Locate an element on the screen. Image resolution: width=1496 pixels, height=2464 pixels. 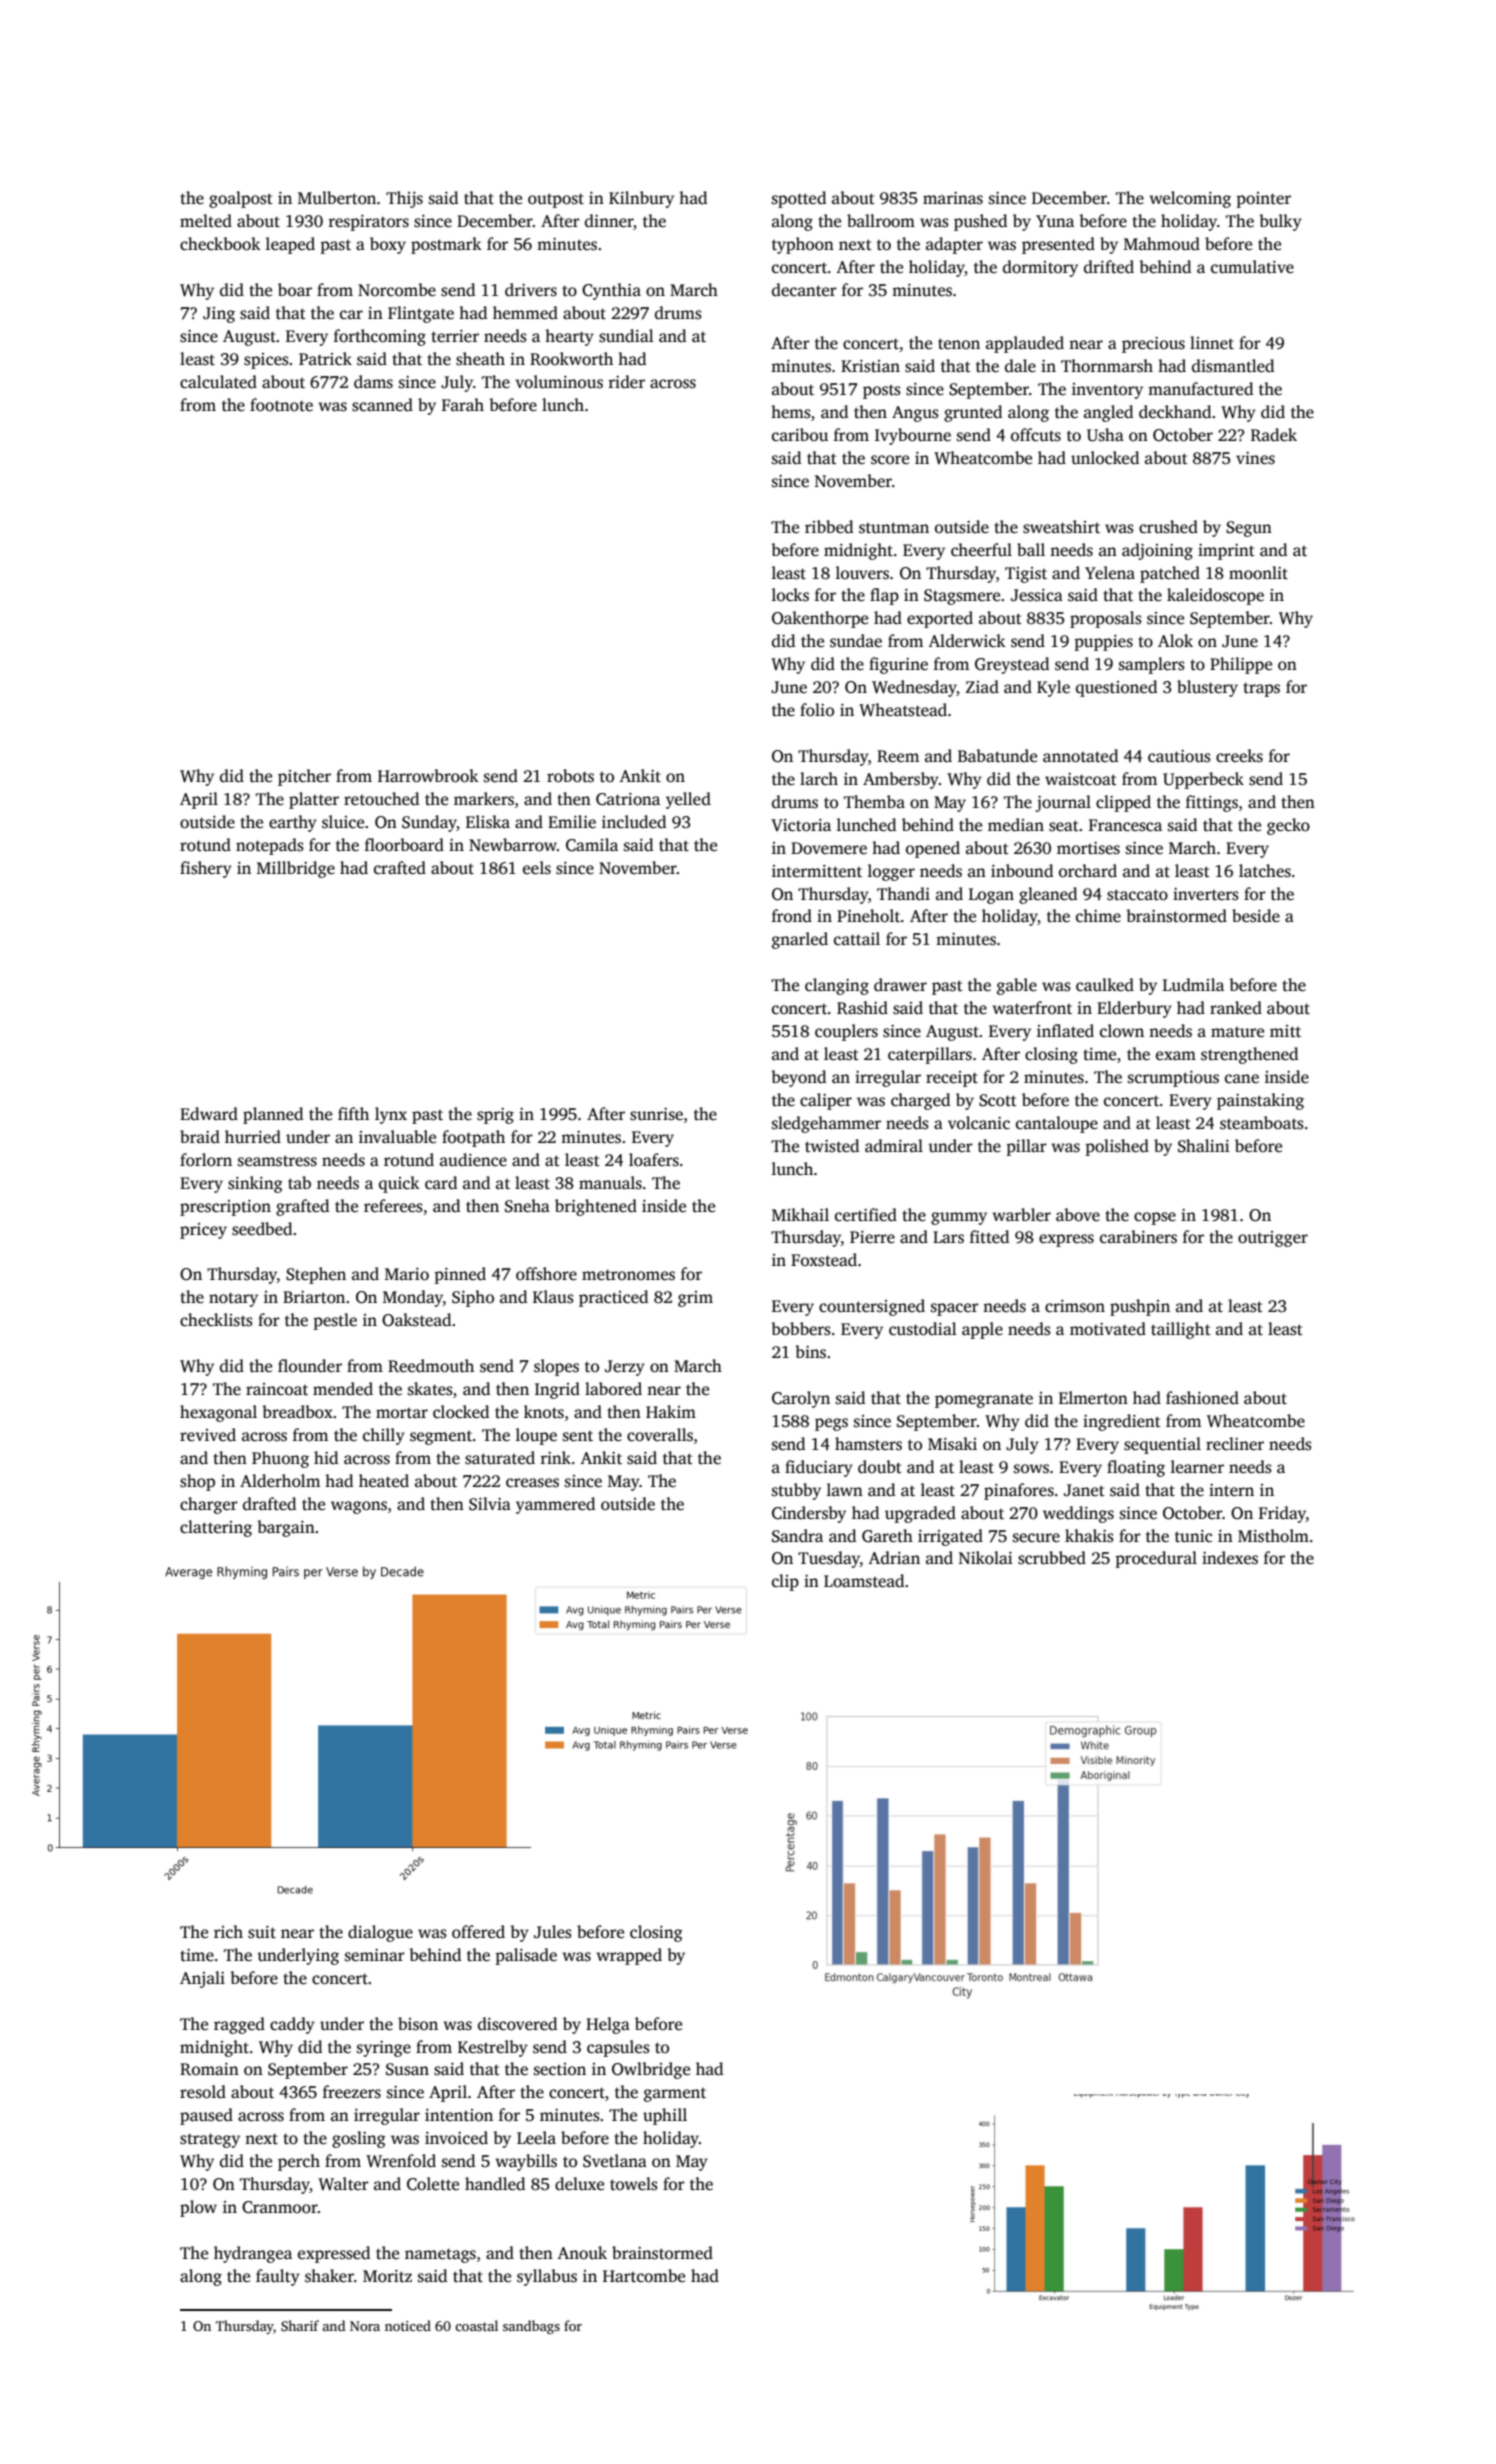
wagons is located at coordinates (359, 1507).
